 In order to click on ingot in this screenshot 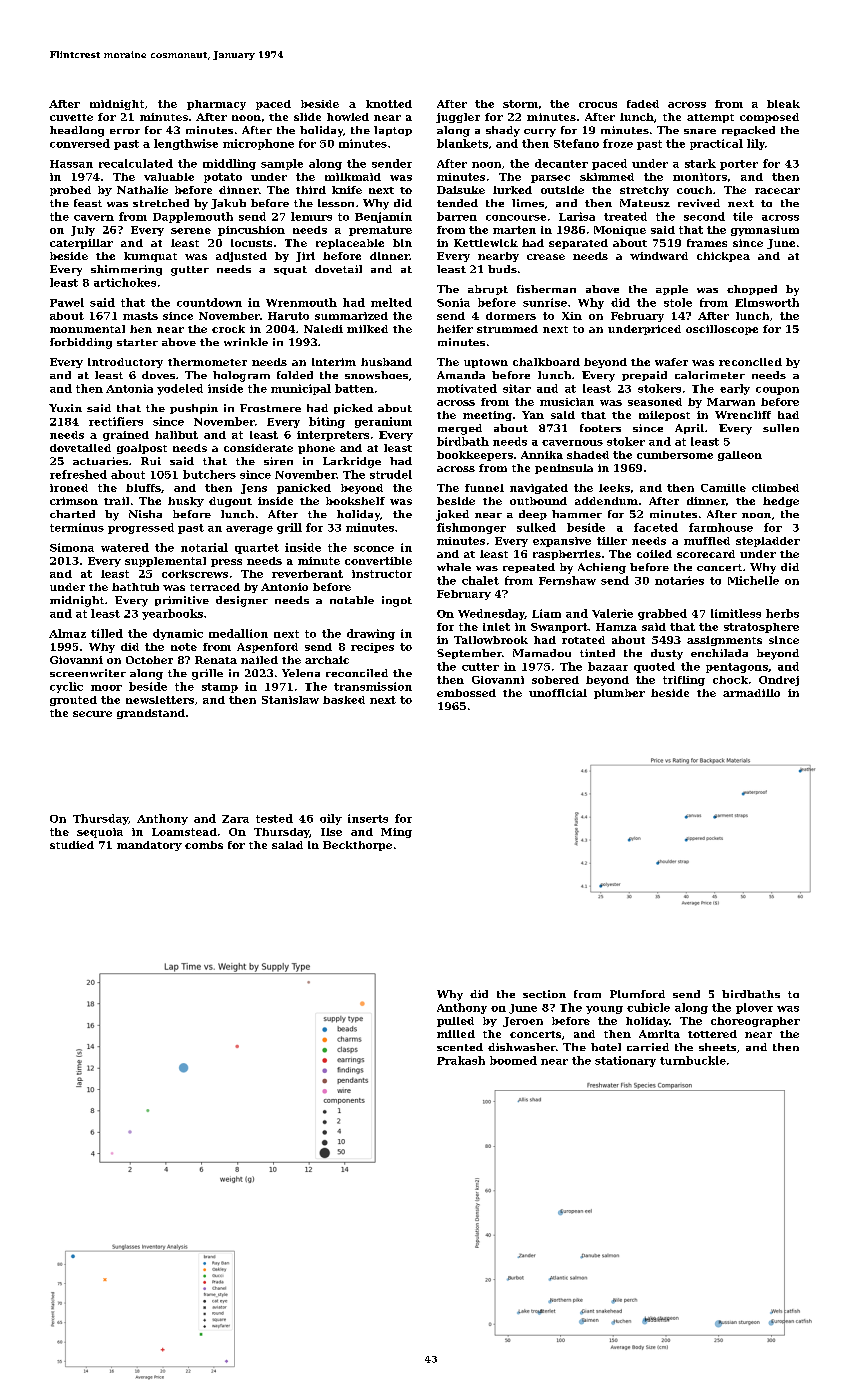, I will do `click(397, 601)`.
